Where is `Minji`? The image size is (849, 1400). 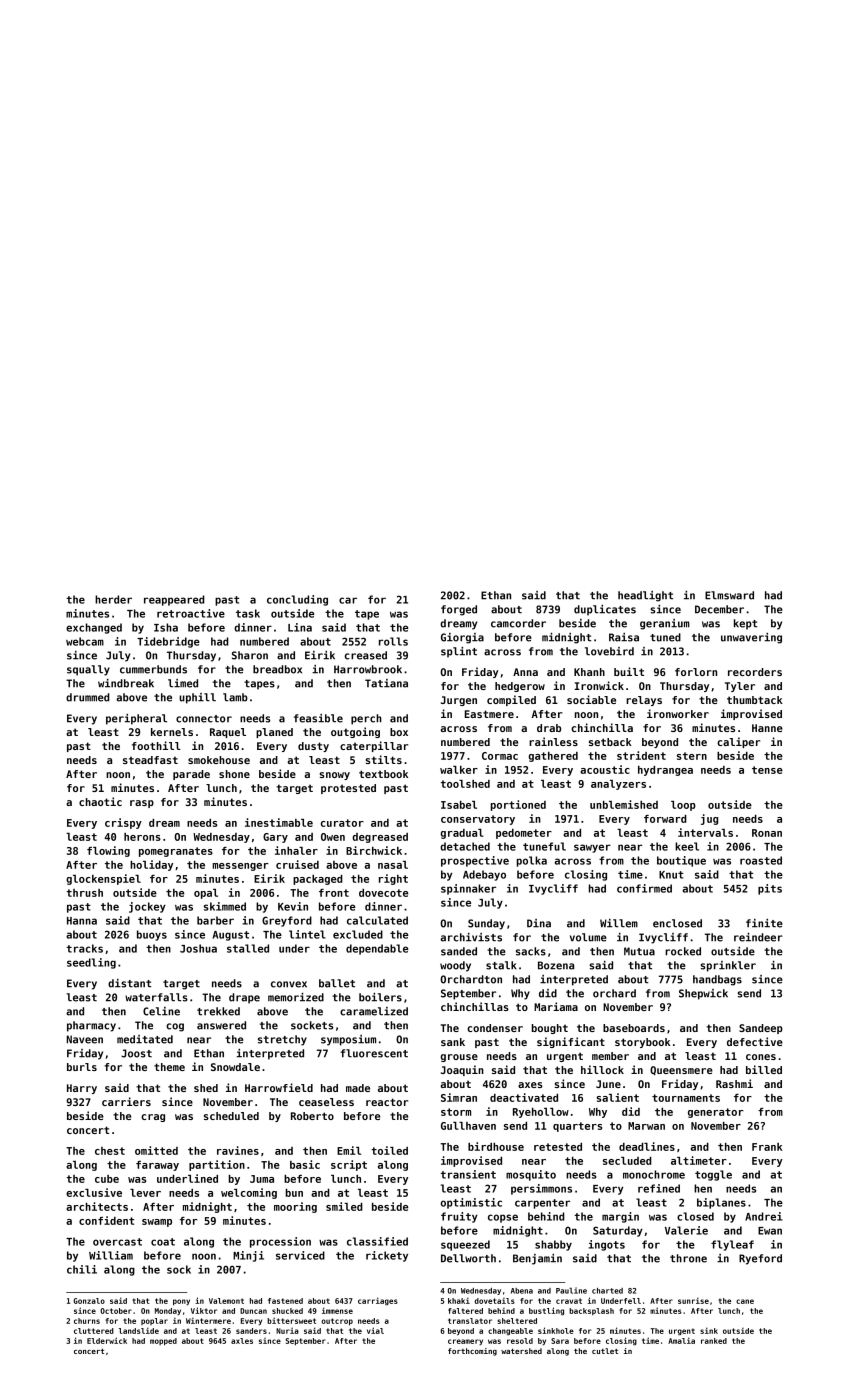
Minji is located at coordinates (248, 1256).
